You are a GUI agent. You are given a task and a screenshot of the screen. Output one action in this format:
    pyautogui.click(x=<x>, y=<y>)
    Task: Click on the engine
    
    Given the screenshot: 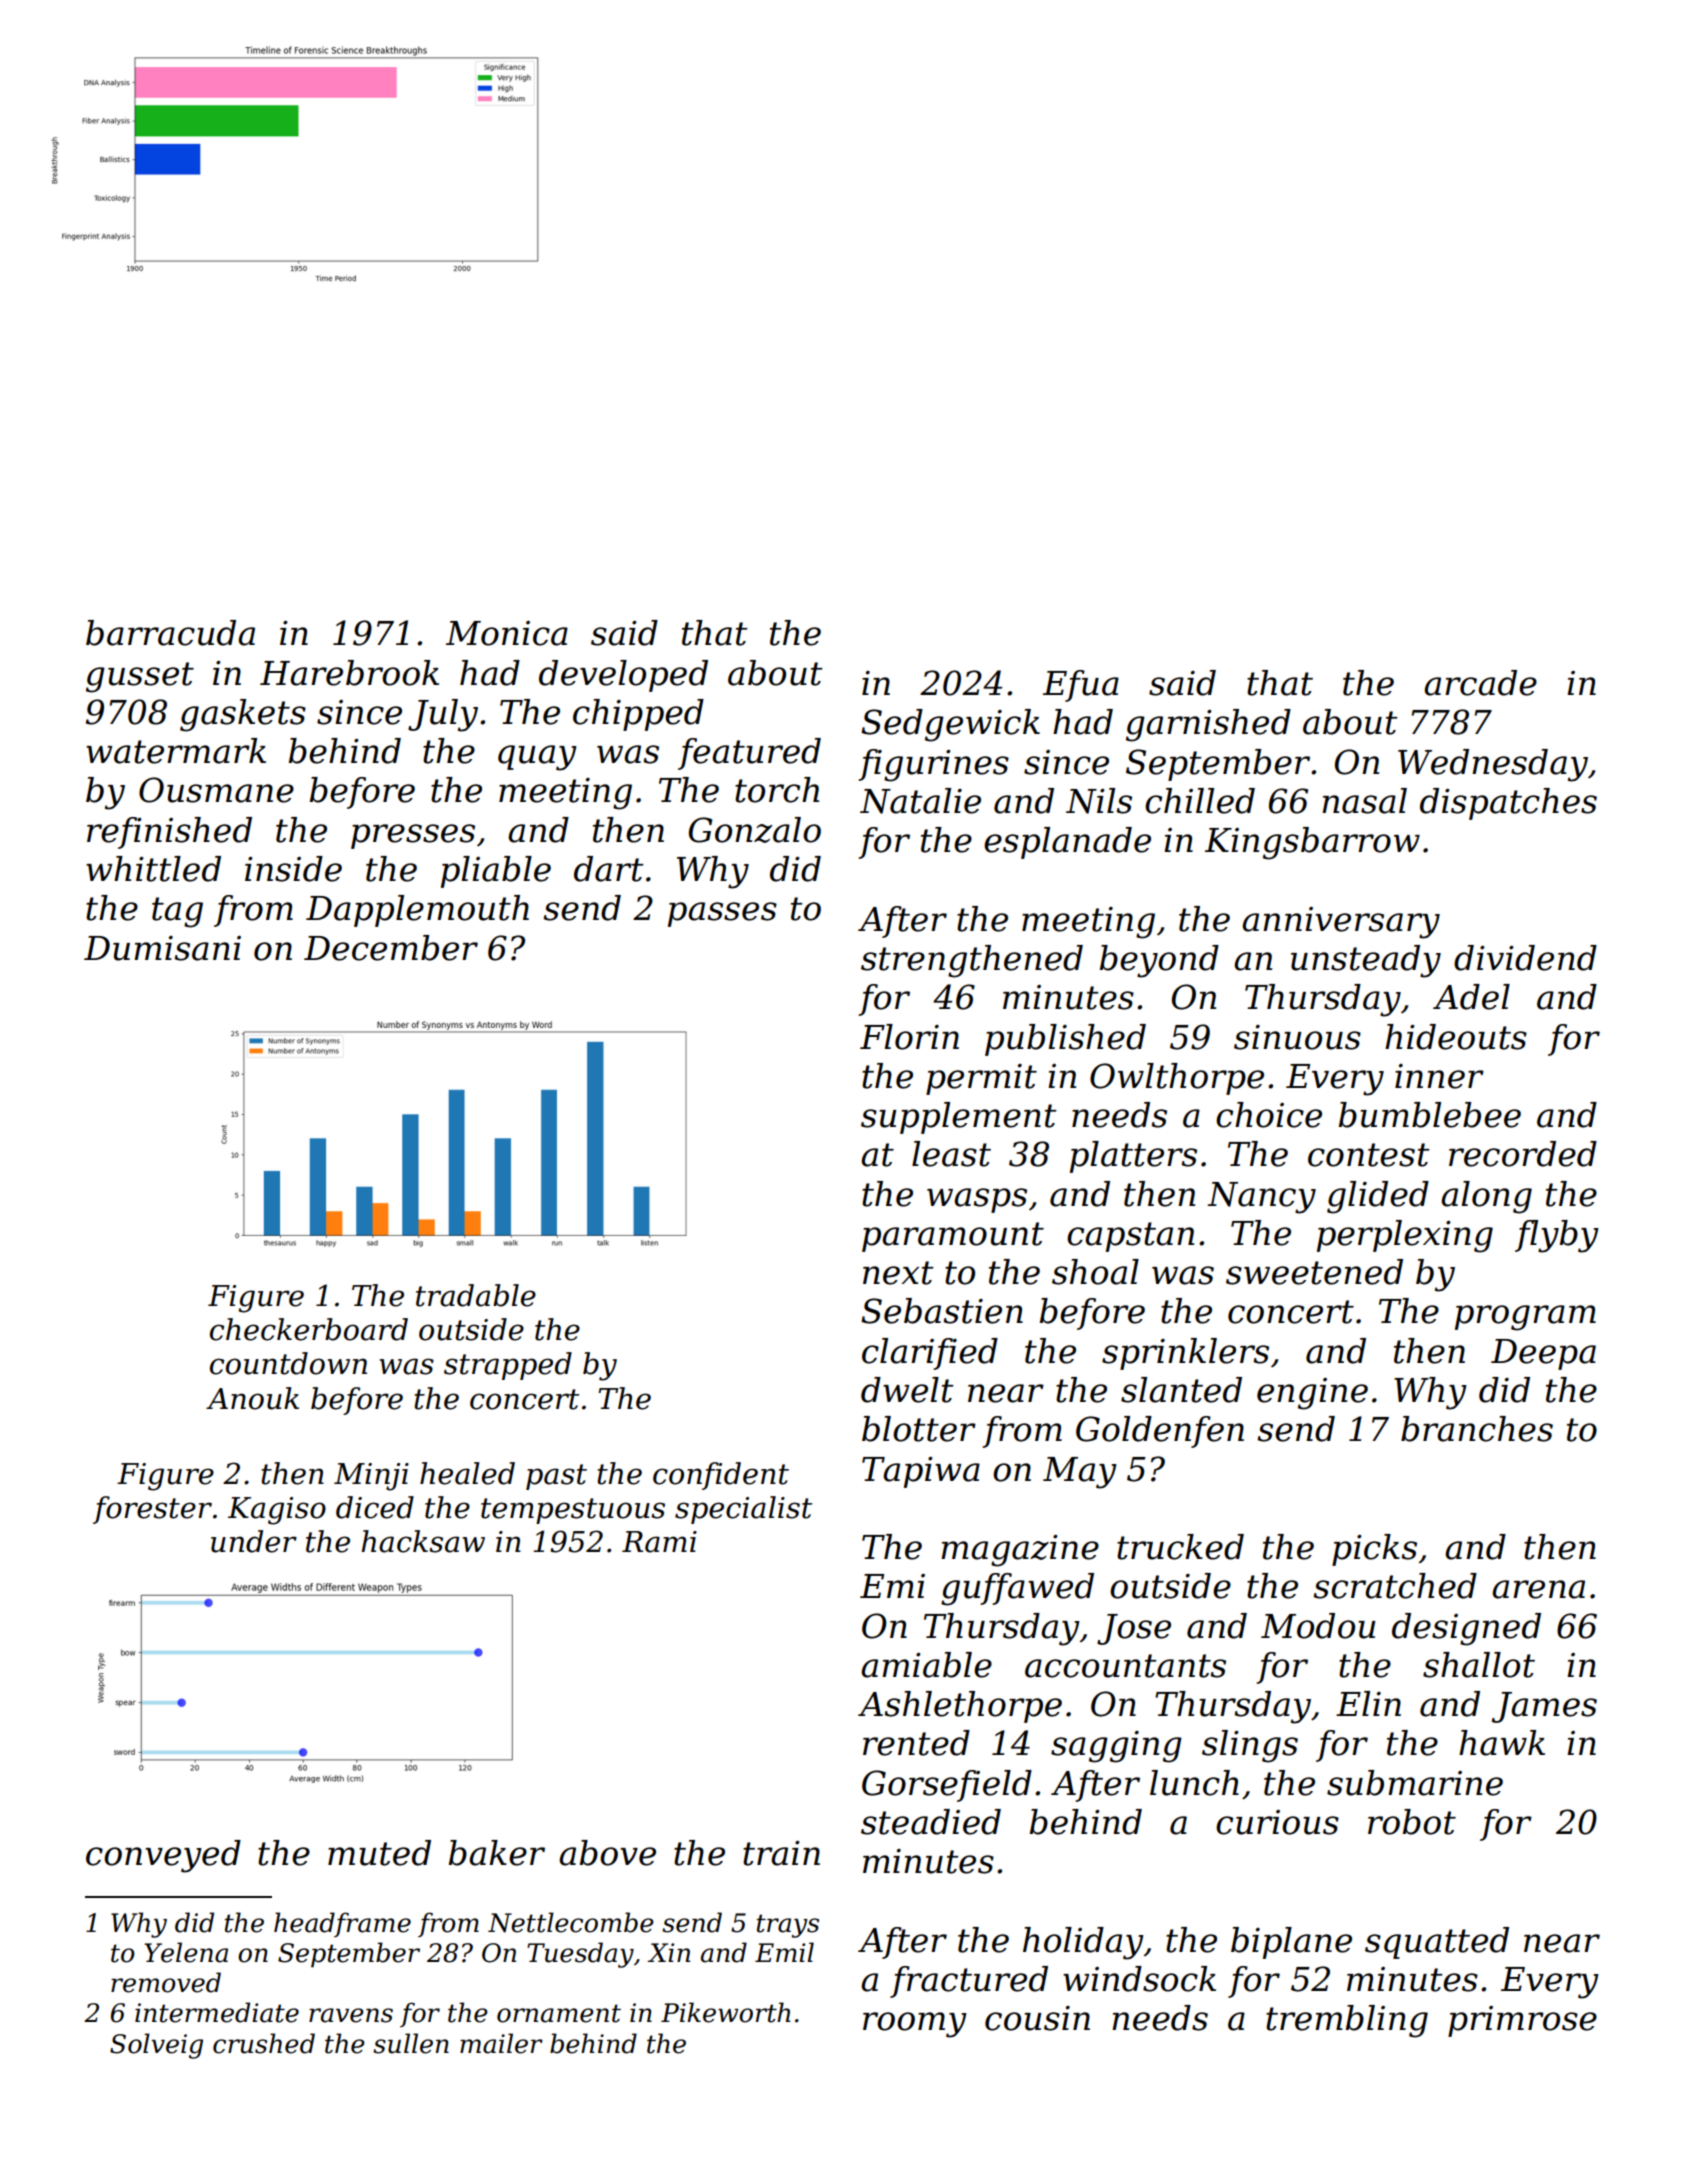 What is the action you would take?
    pyautogui.click(x=1312, y=1394)
